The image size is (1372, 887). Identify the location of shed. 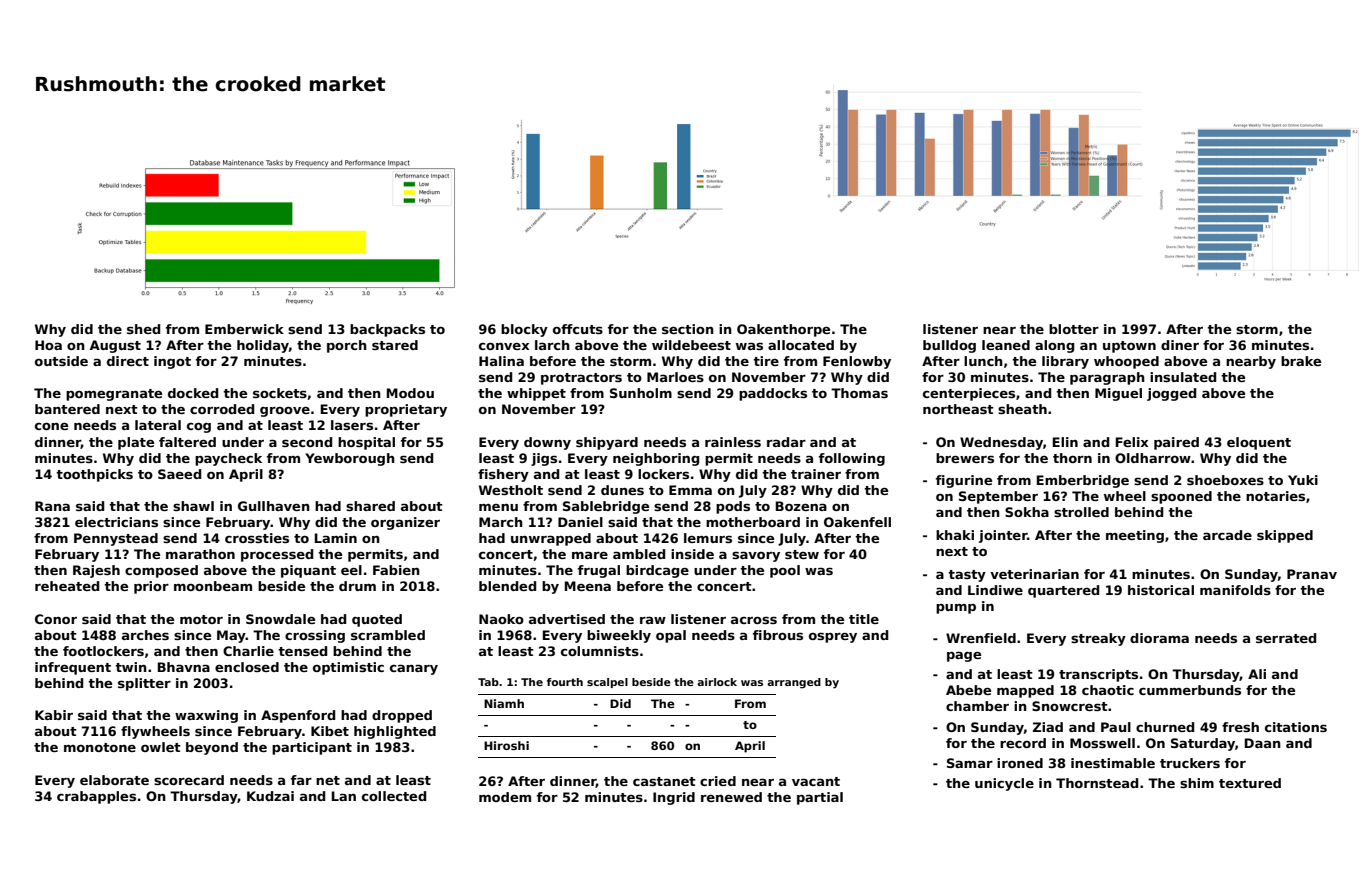
(143, 329).
